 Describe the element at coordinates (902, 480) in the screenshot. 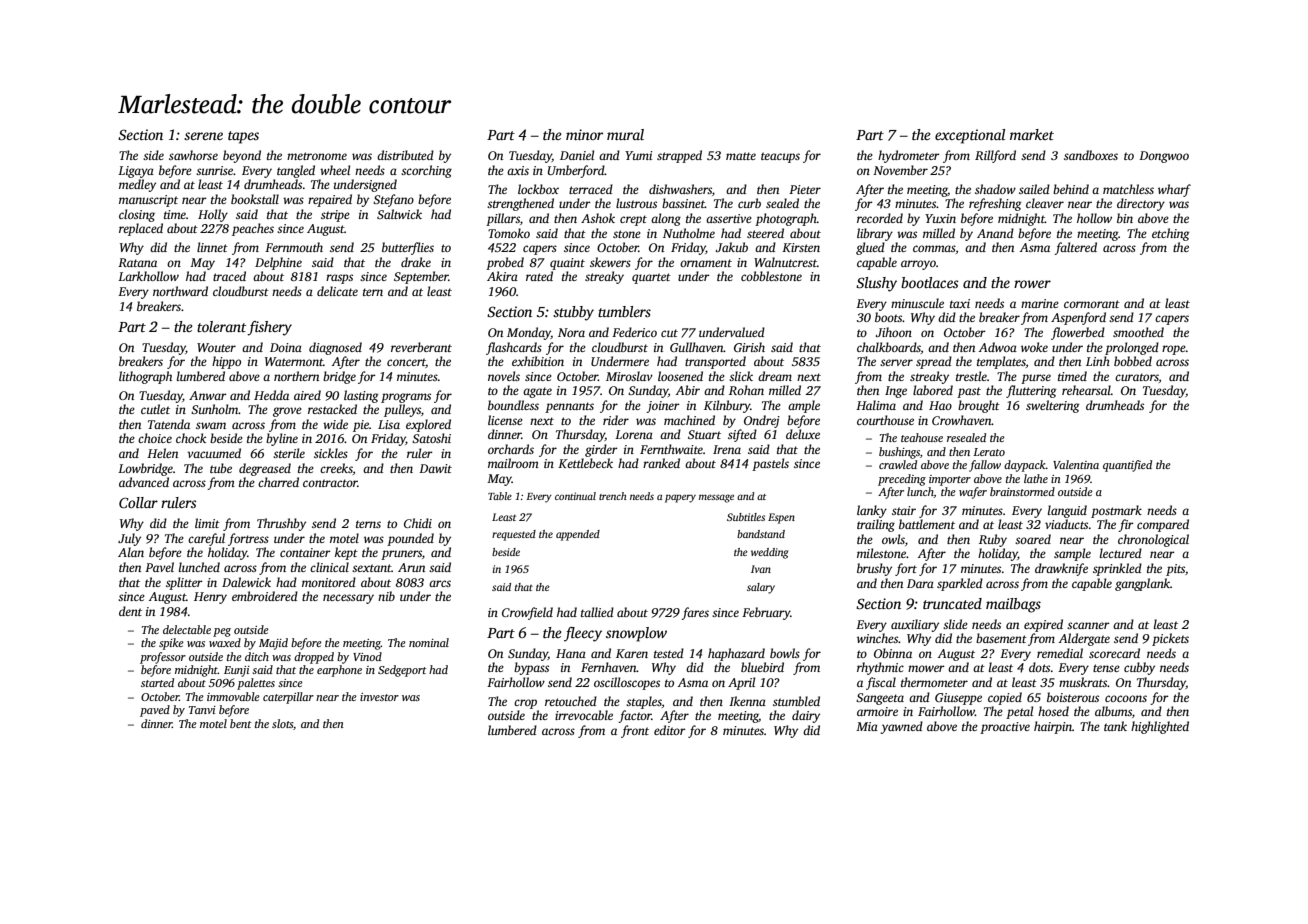

I see `preceding` at that location.
